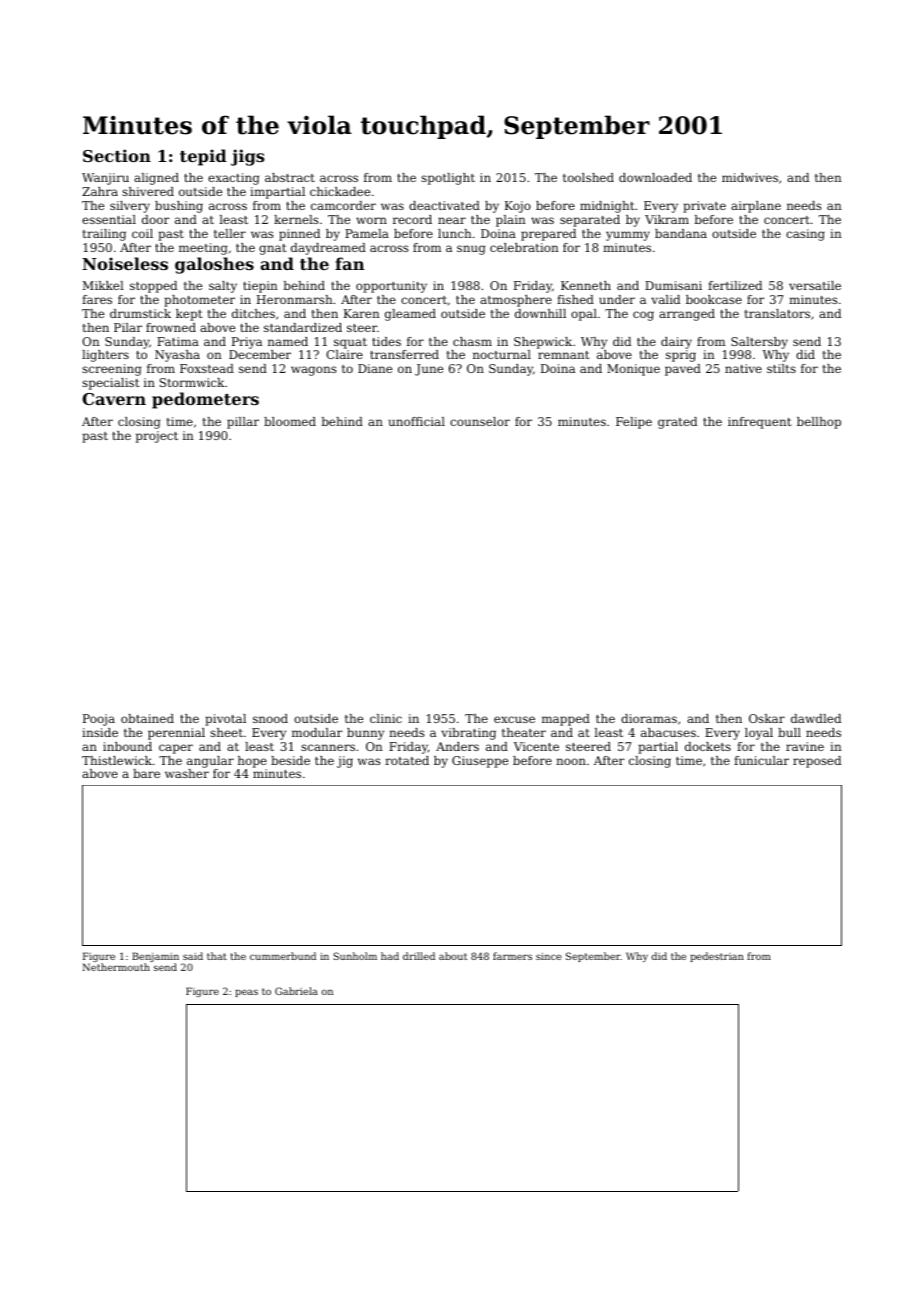 Image resolution: width=924 pixels, height=1308 pixels. Describe the element at coordinates (448, 179) in the document. I see `spotlight` at that location.
